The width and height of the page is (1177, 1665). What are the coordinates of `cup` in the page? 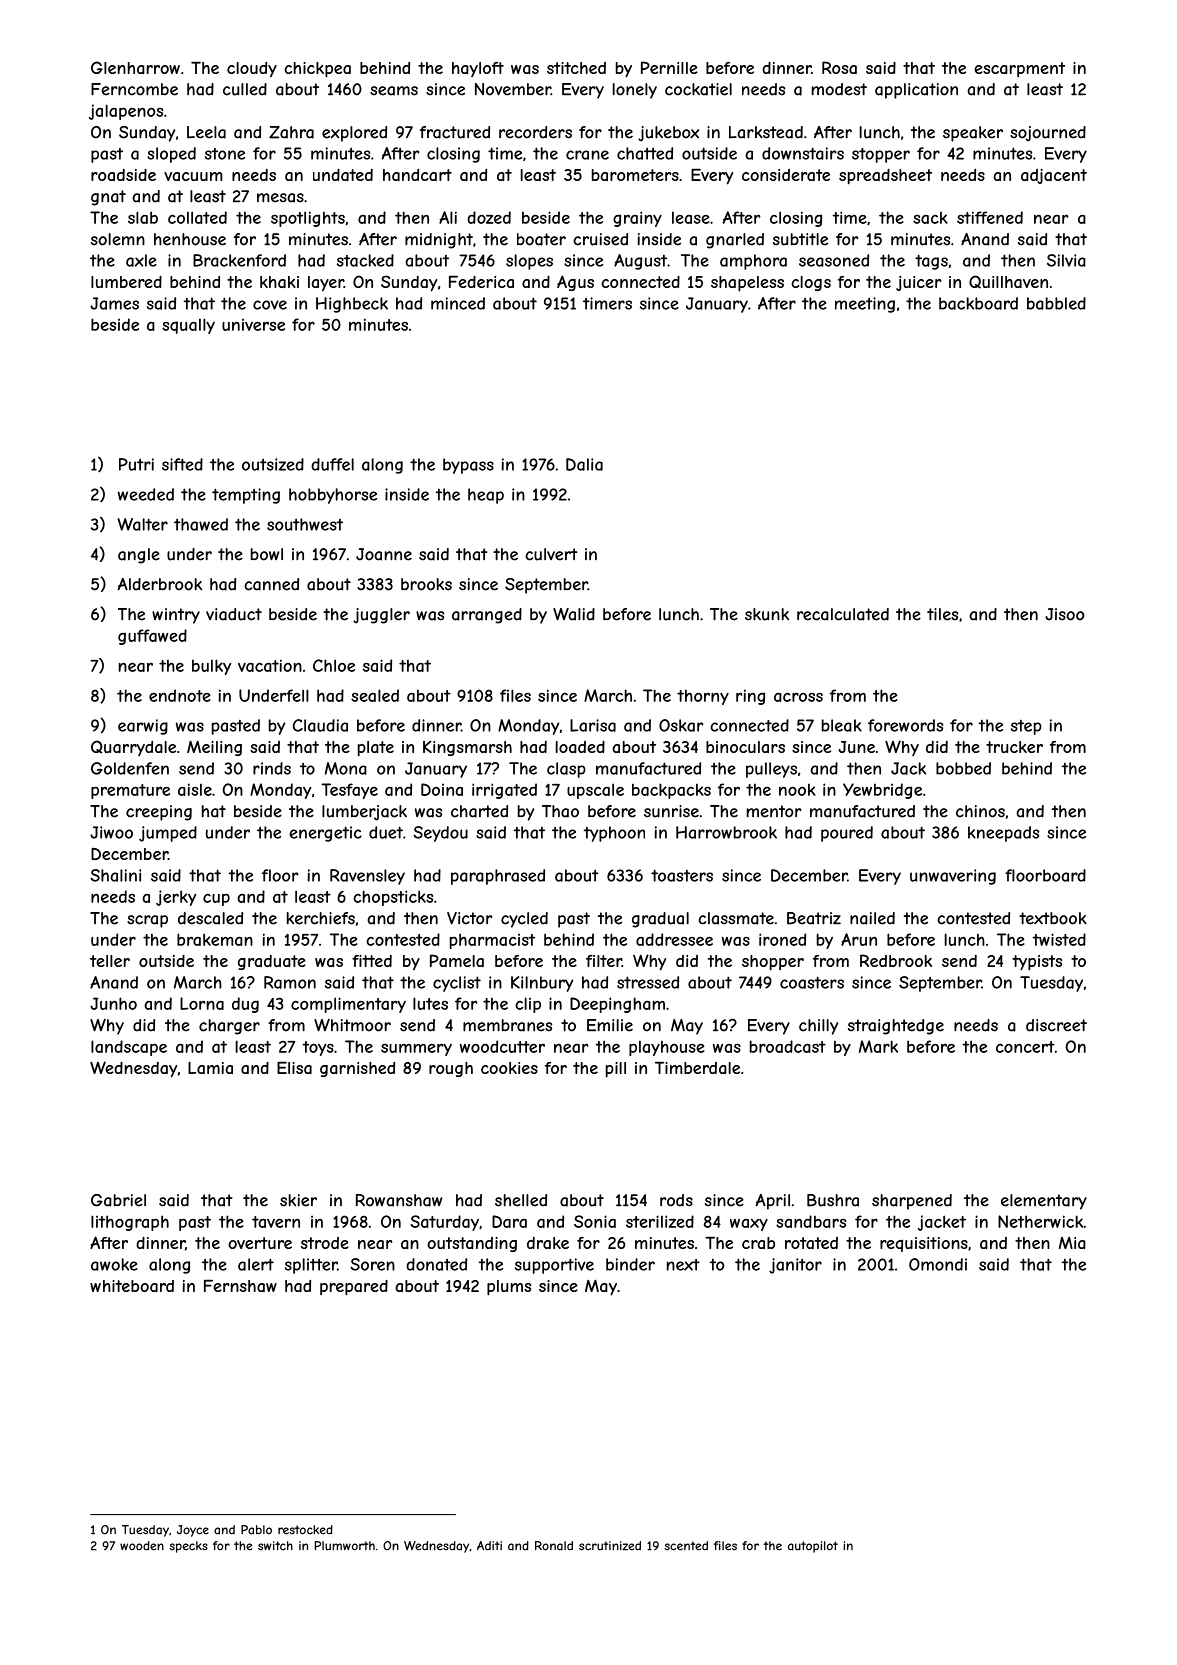 It's located at (216, 899).
